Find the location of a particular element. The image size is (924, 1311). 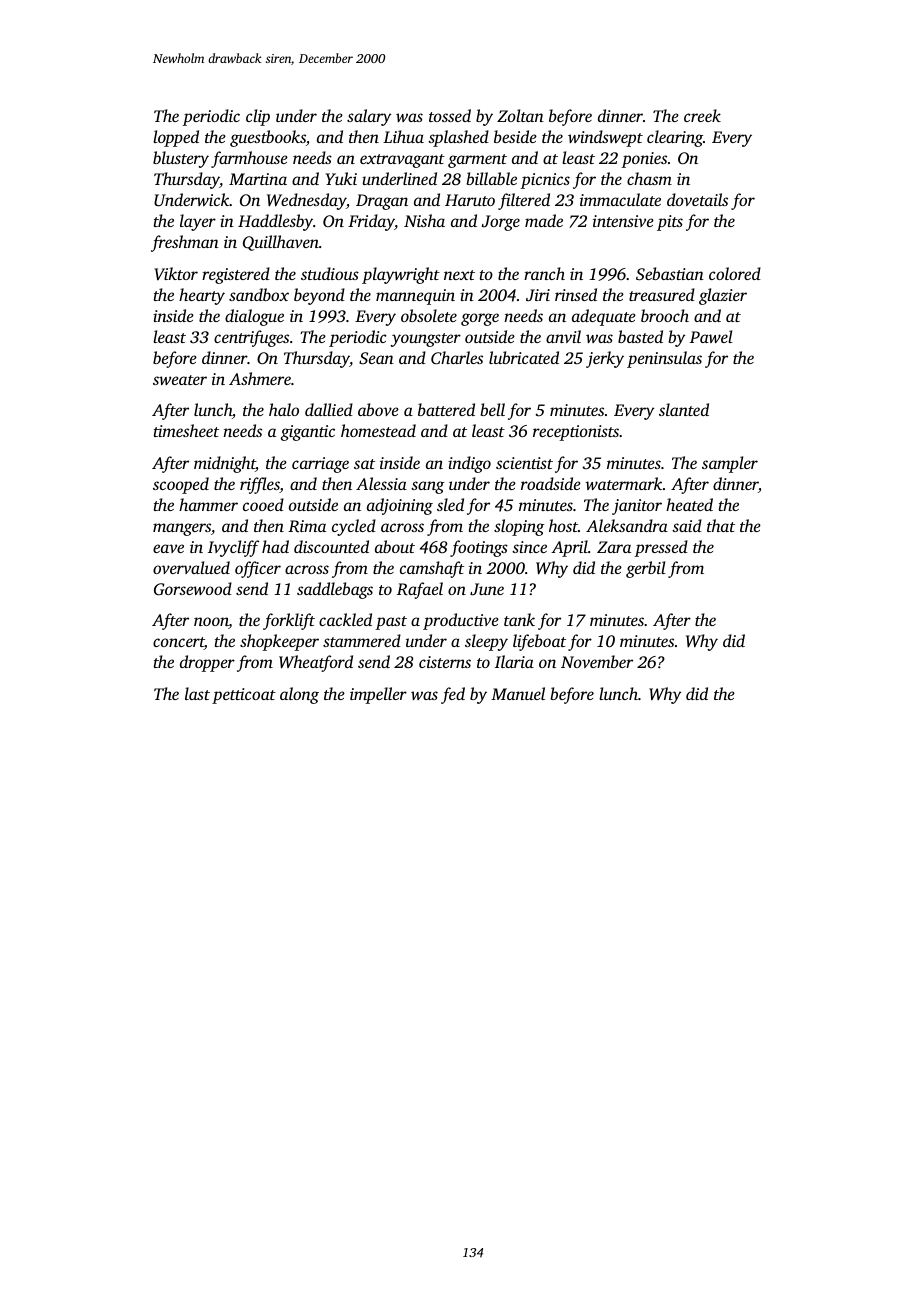

that is located at coordinates (721, 525).
